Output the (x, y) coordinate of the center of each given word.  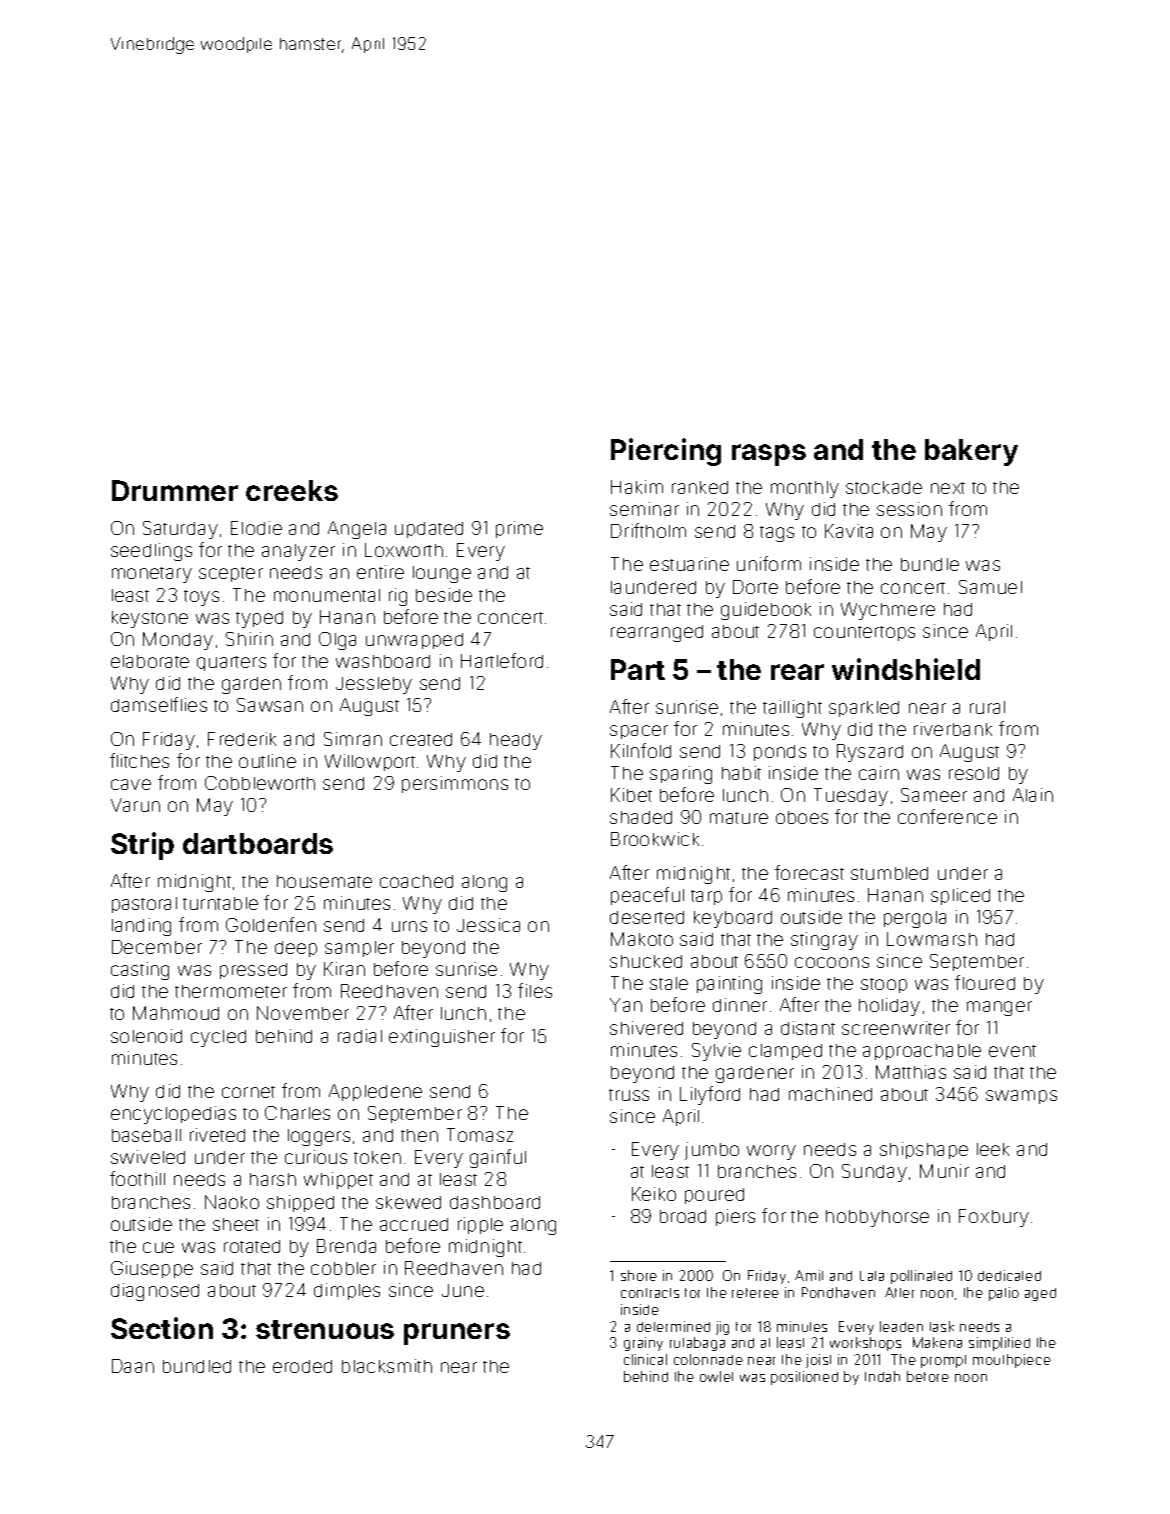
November (303, 1013)
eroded (302, 1366)
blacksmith (387, 1366)
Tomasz (480, 1135)
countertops (864, 633)
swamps (1021, 1097)
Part (638, 669)
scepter (231, 574)
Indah (882, 1376)
